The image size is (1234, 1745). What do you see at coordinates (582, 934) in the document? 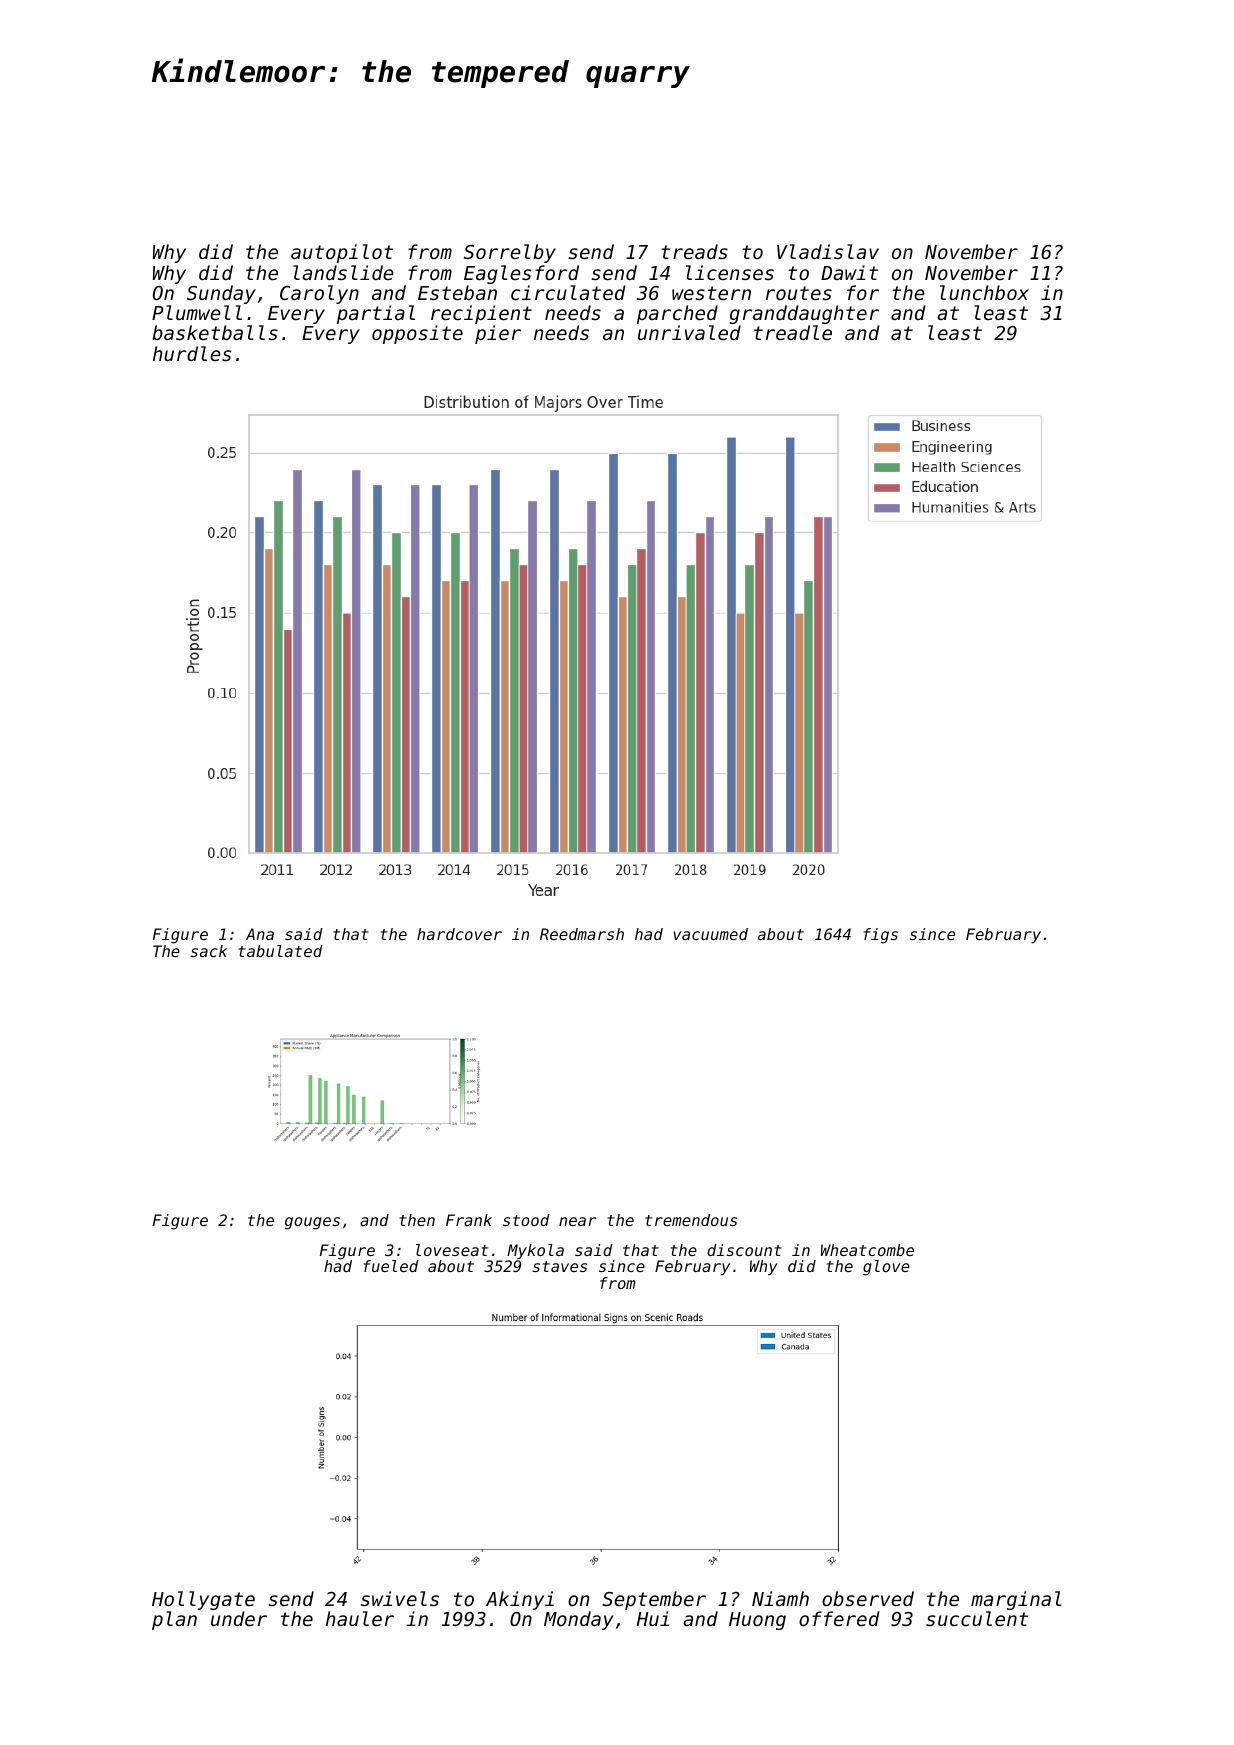
I see `Reedmarsh` at bounding box center [582, 934].
